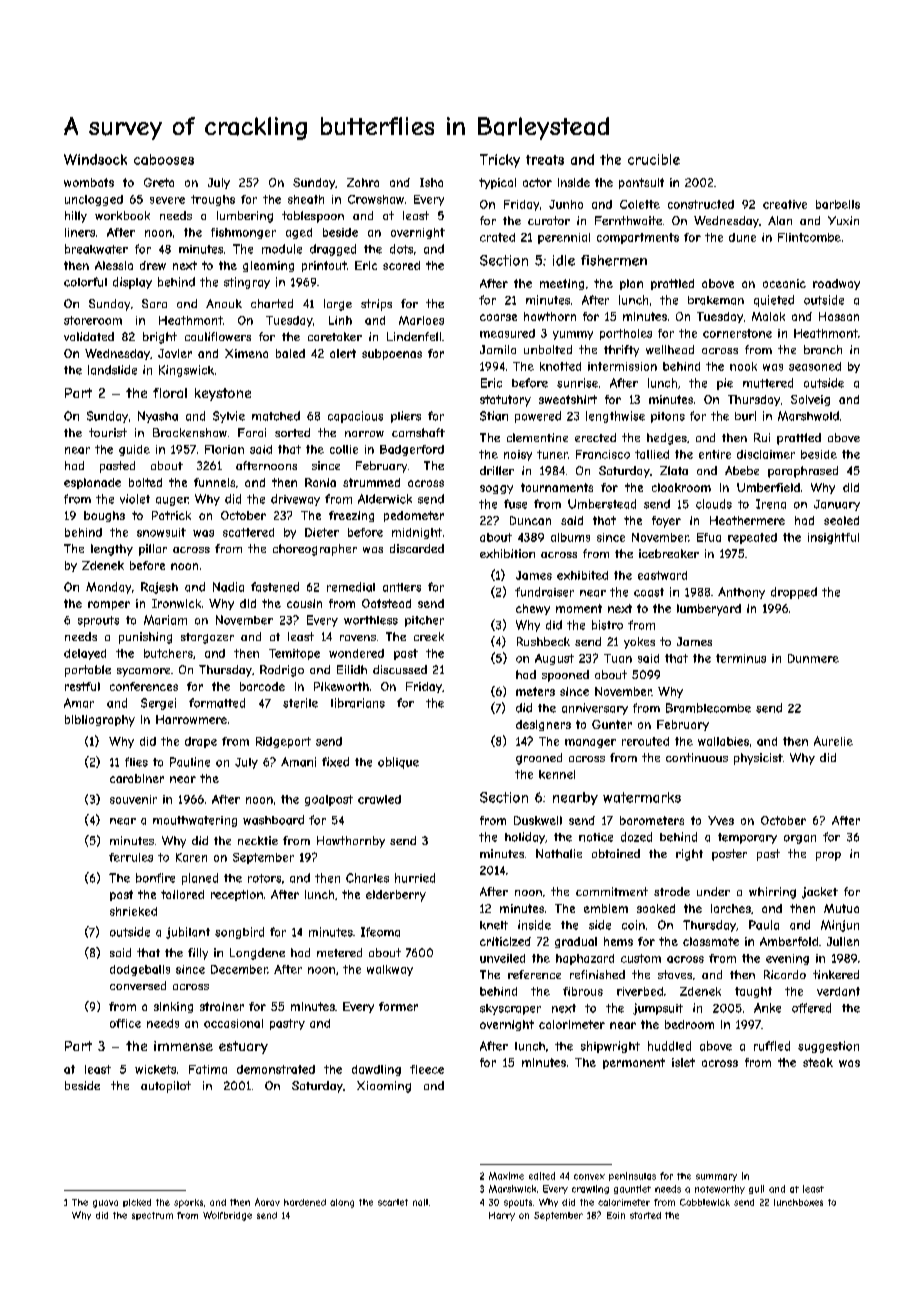 The width and height of the screenshot is (924, 1308). What do you see at coordinates (833, 741) in the screenshot?
I see `Aurelie` at bounding box center [833, 741].
